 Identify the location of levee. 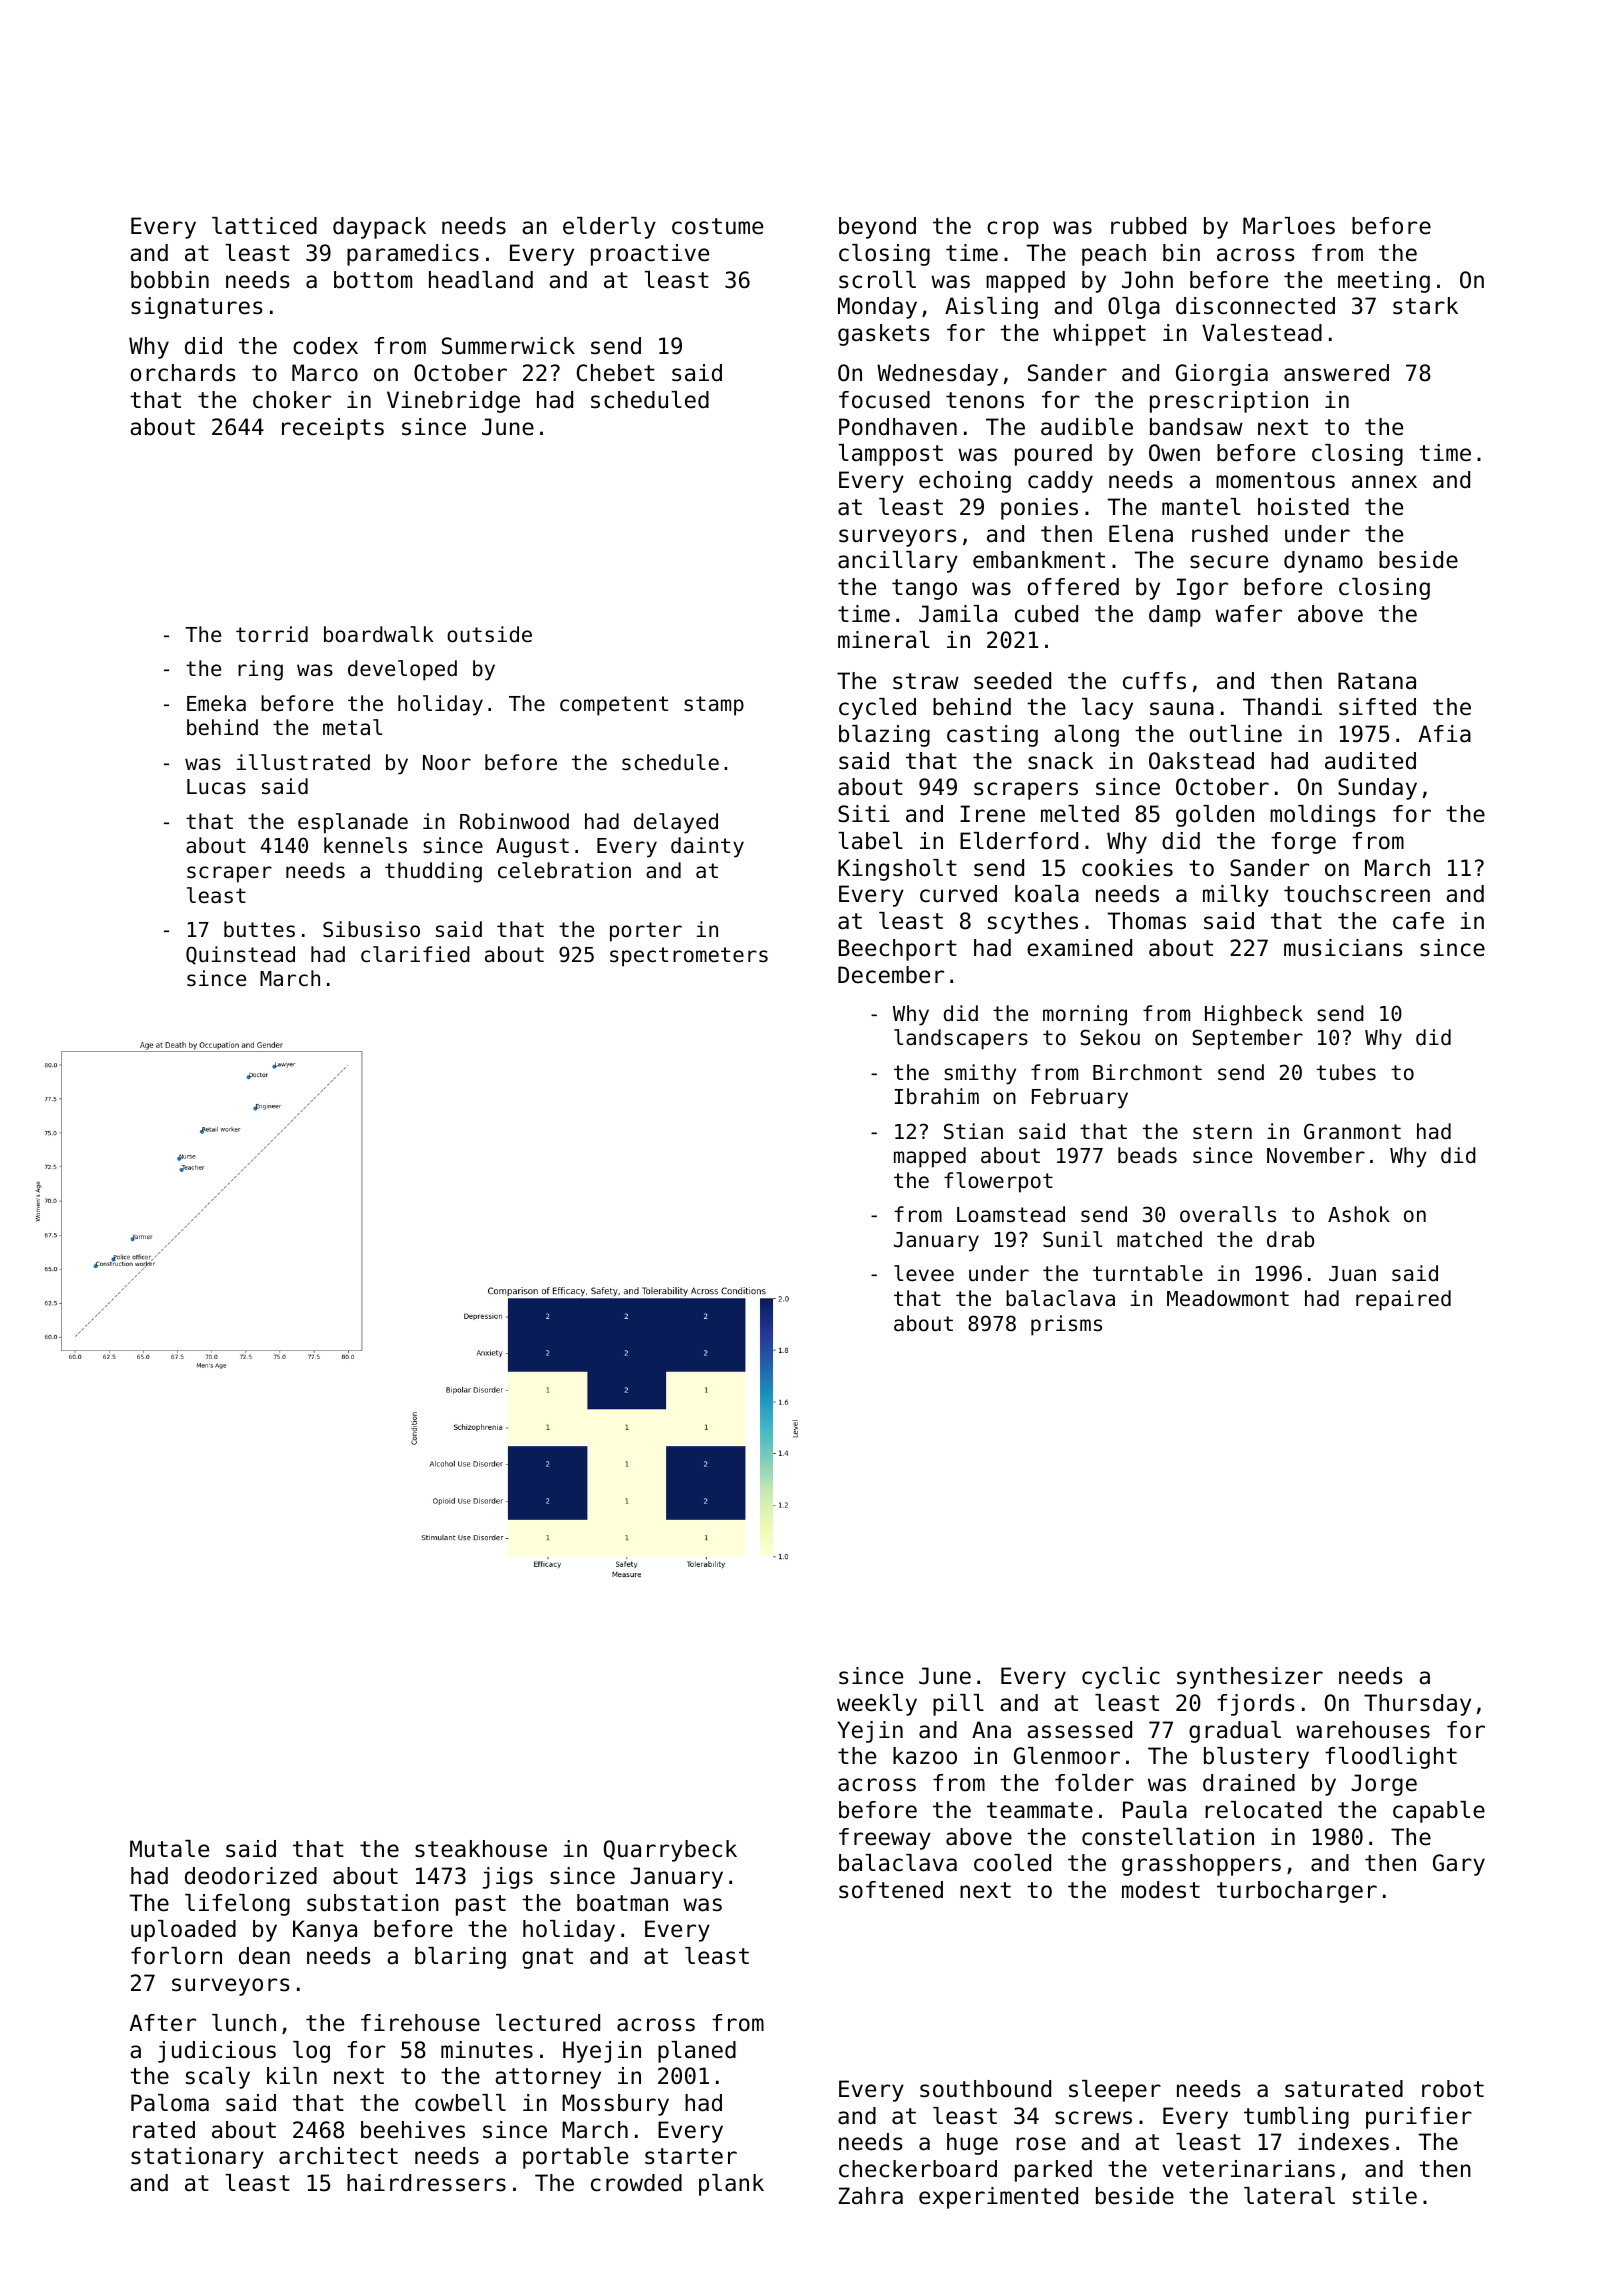
(924, 1273).
